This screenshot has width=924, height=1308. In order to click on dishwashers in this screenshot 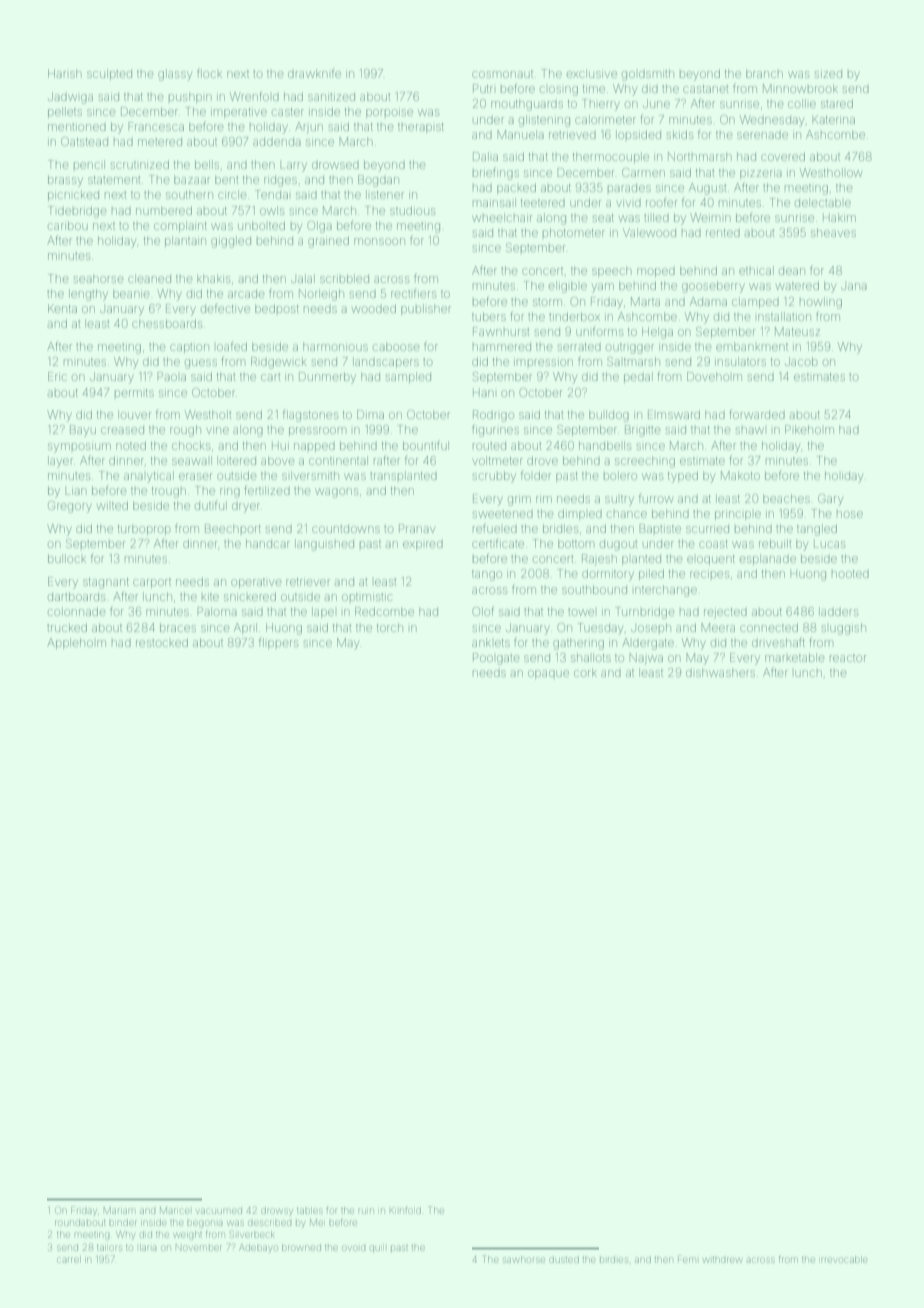, I will do `click(720, 672)`.
